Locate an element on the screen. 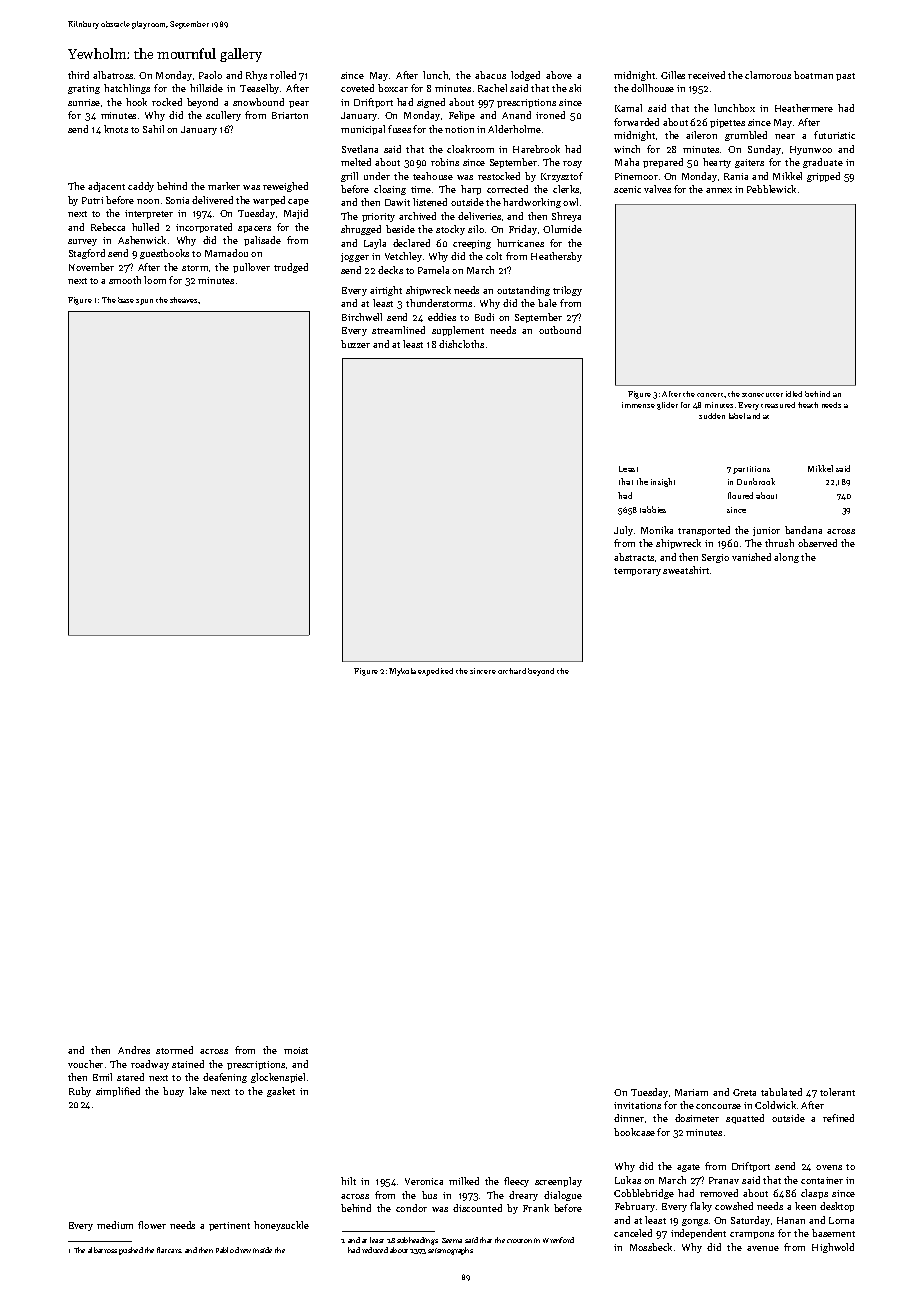 This screenshot has height=1308, width=924. invitations is located at coordinates (637, 1105).
